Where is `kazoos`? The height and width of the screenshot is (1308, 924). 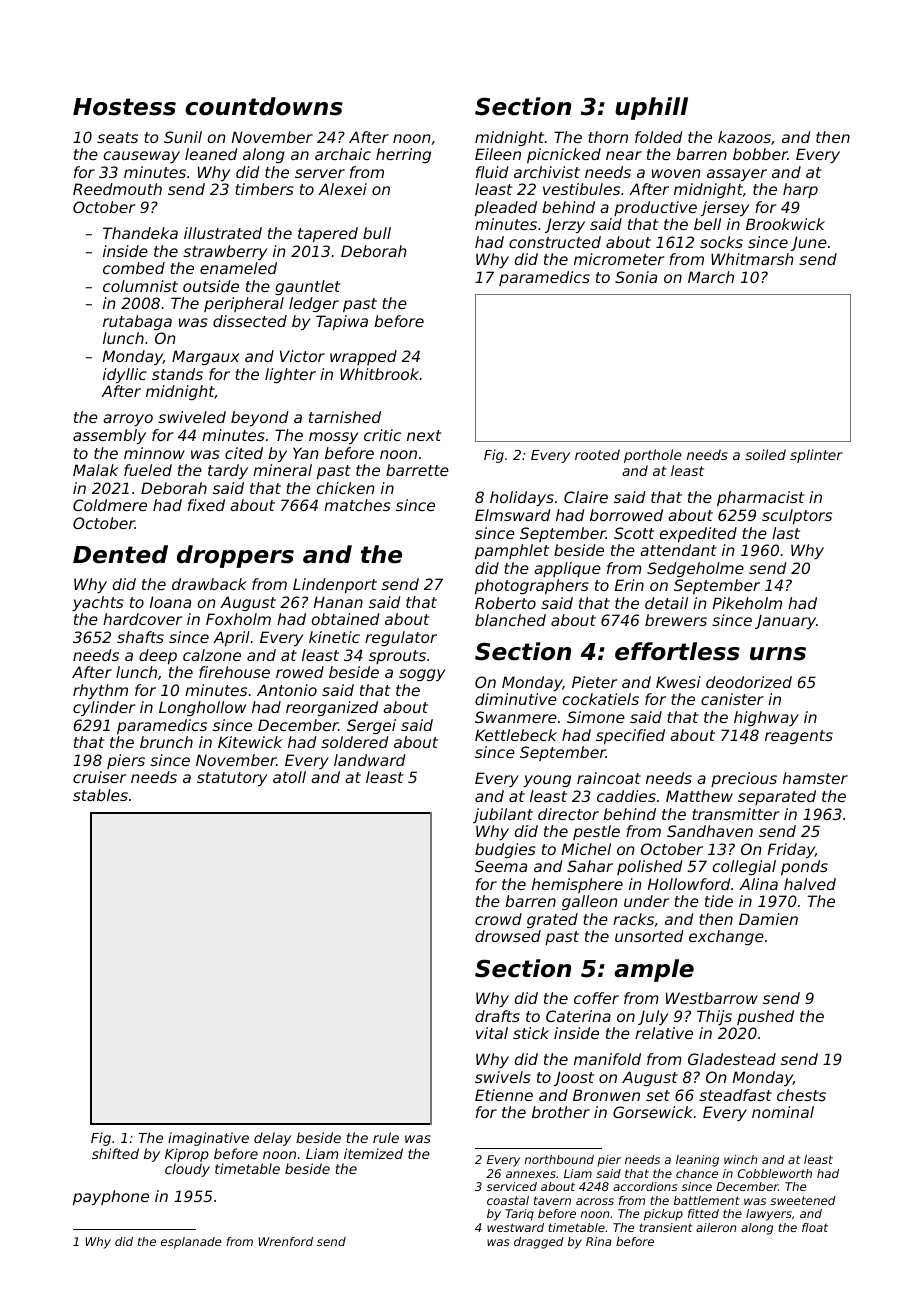
kazoos is located at coordinates (744, 137).
